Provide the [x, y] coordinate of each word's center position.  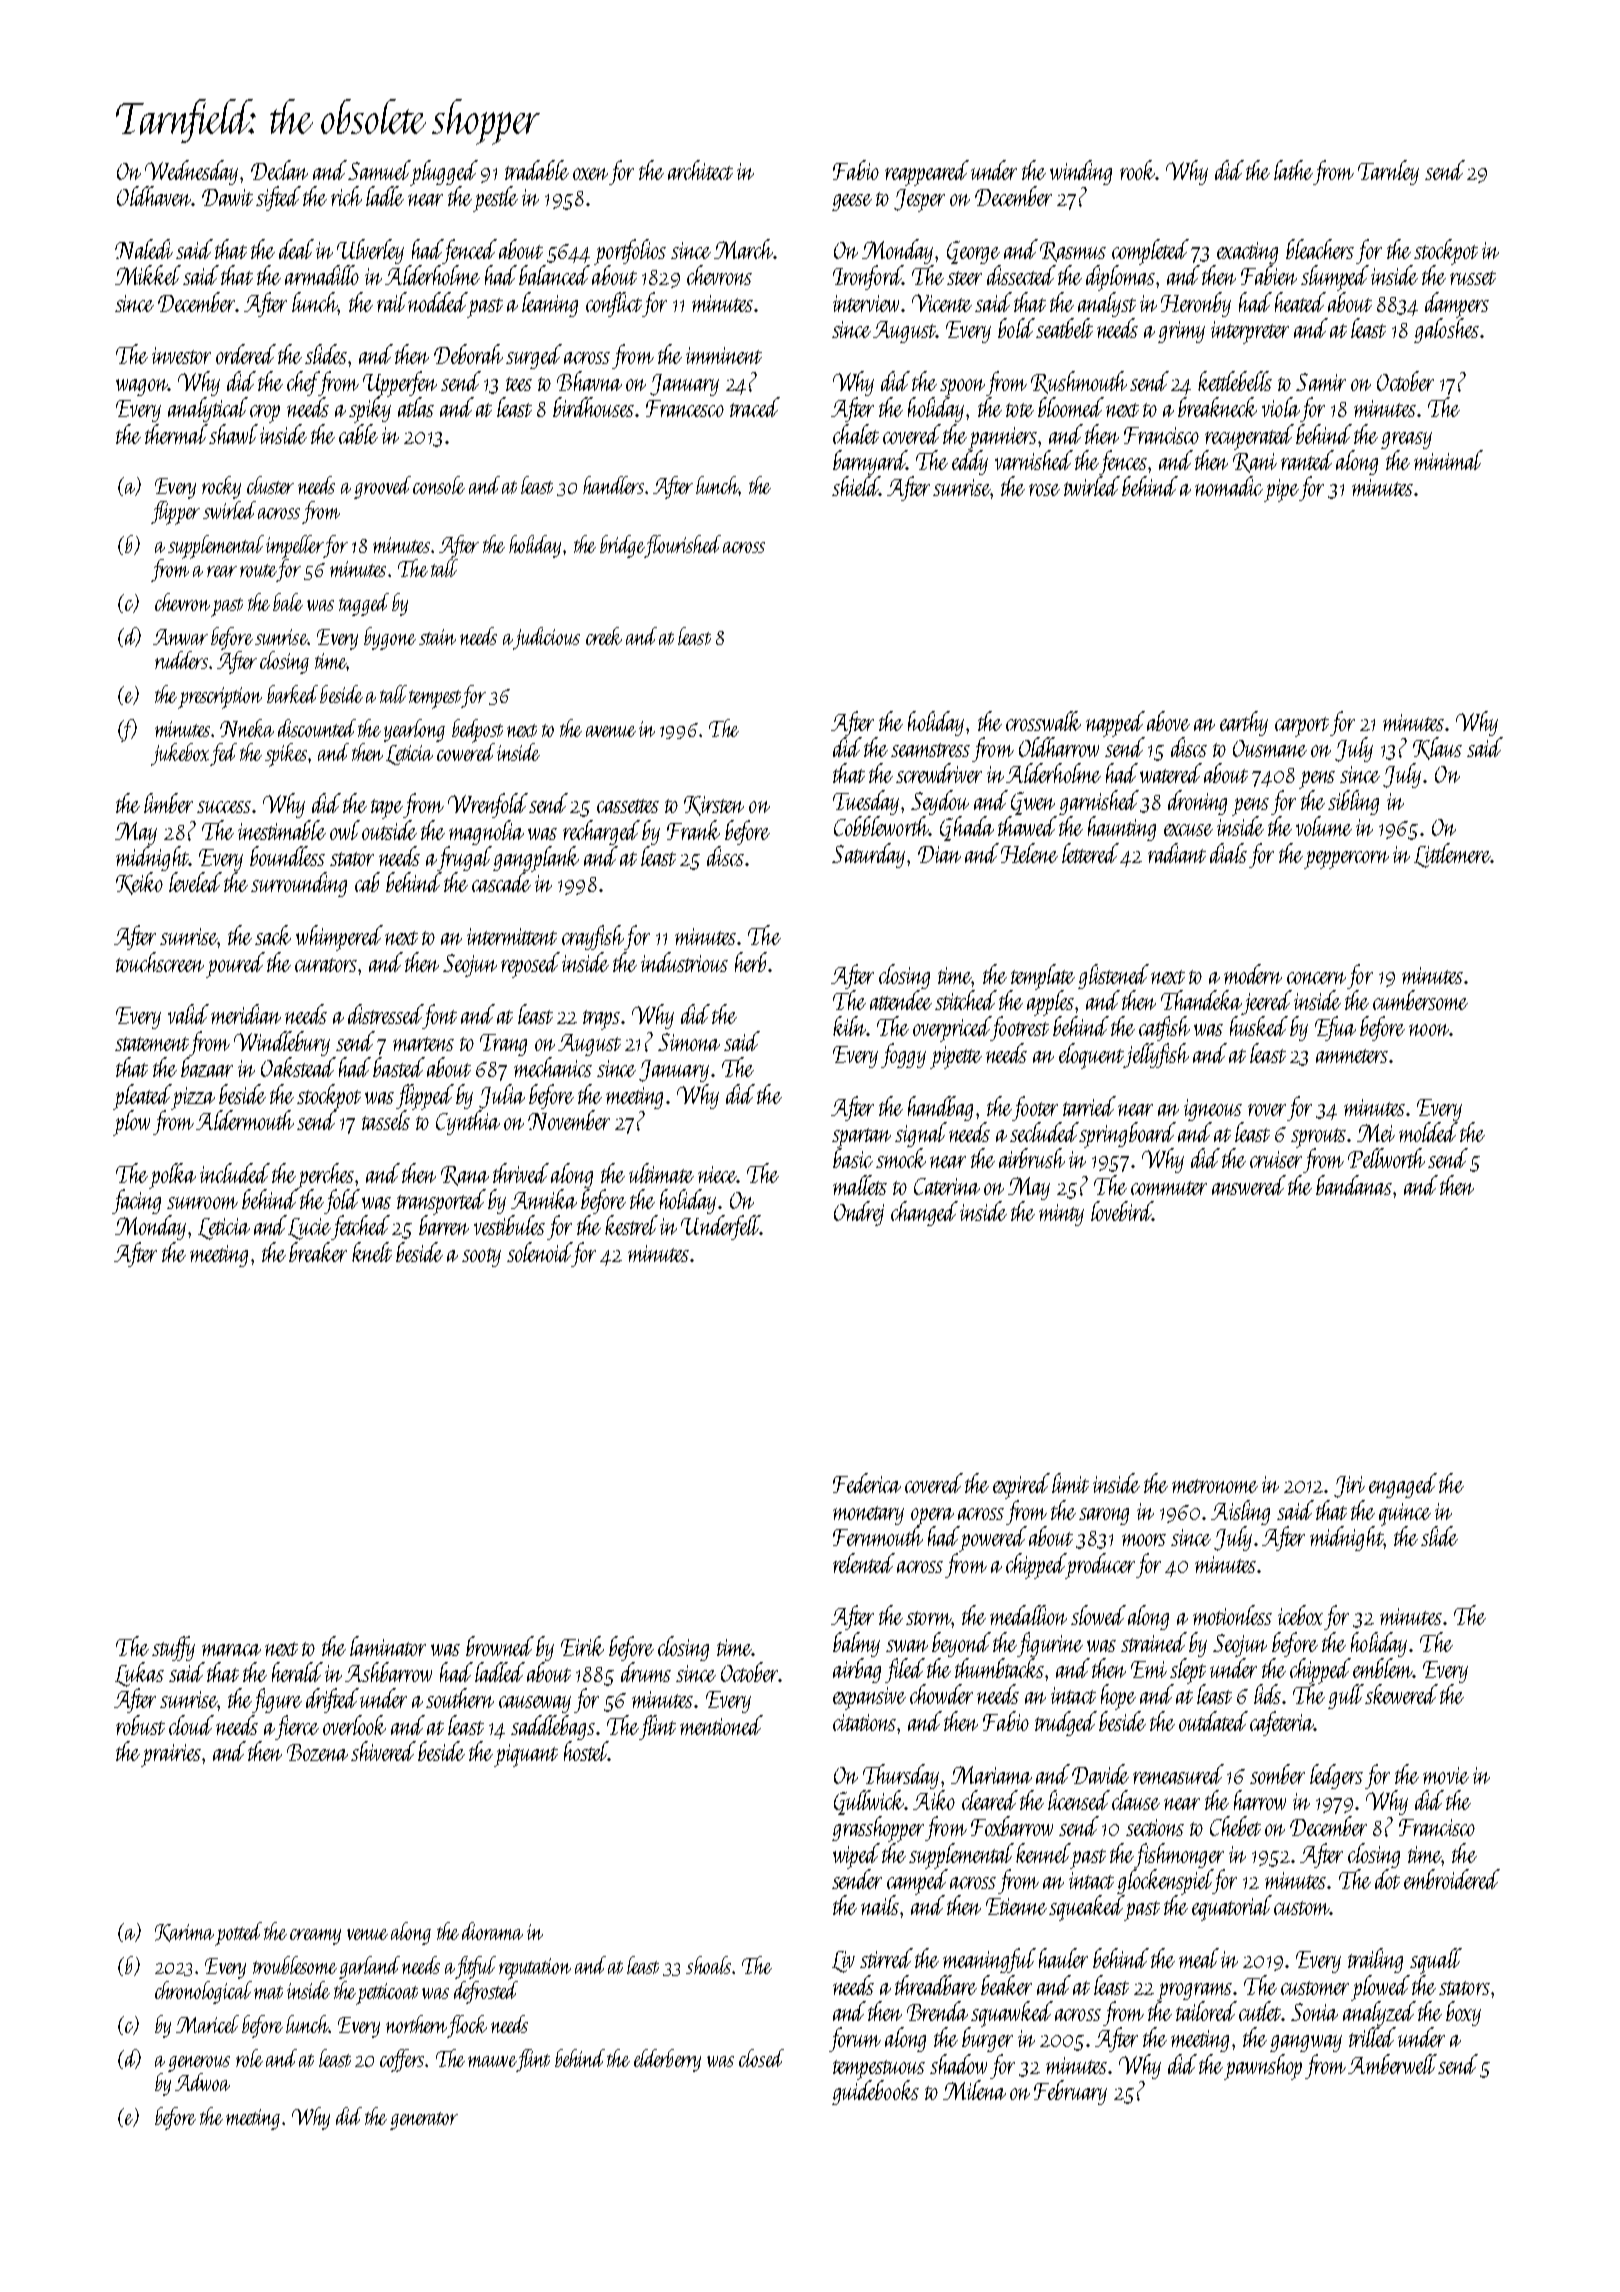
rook [1138, 170]
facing [136, 1201]
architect [700, 170]
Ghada [967, 828]
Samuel [379, 170]
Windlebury [282, 1043]
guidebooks [875, 2092]
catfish [1164, 1028]
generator [424, 2121]
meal [1199, 1958]
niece [717, 1174]
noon [1429, 1030]
